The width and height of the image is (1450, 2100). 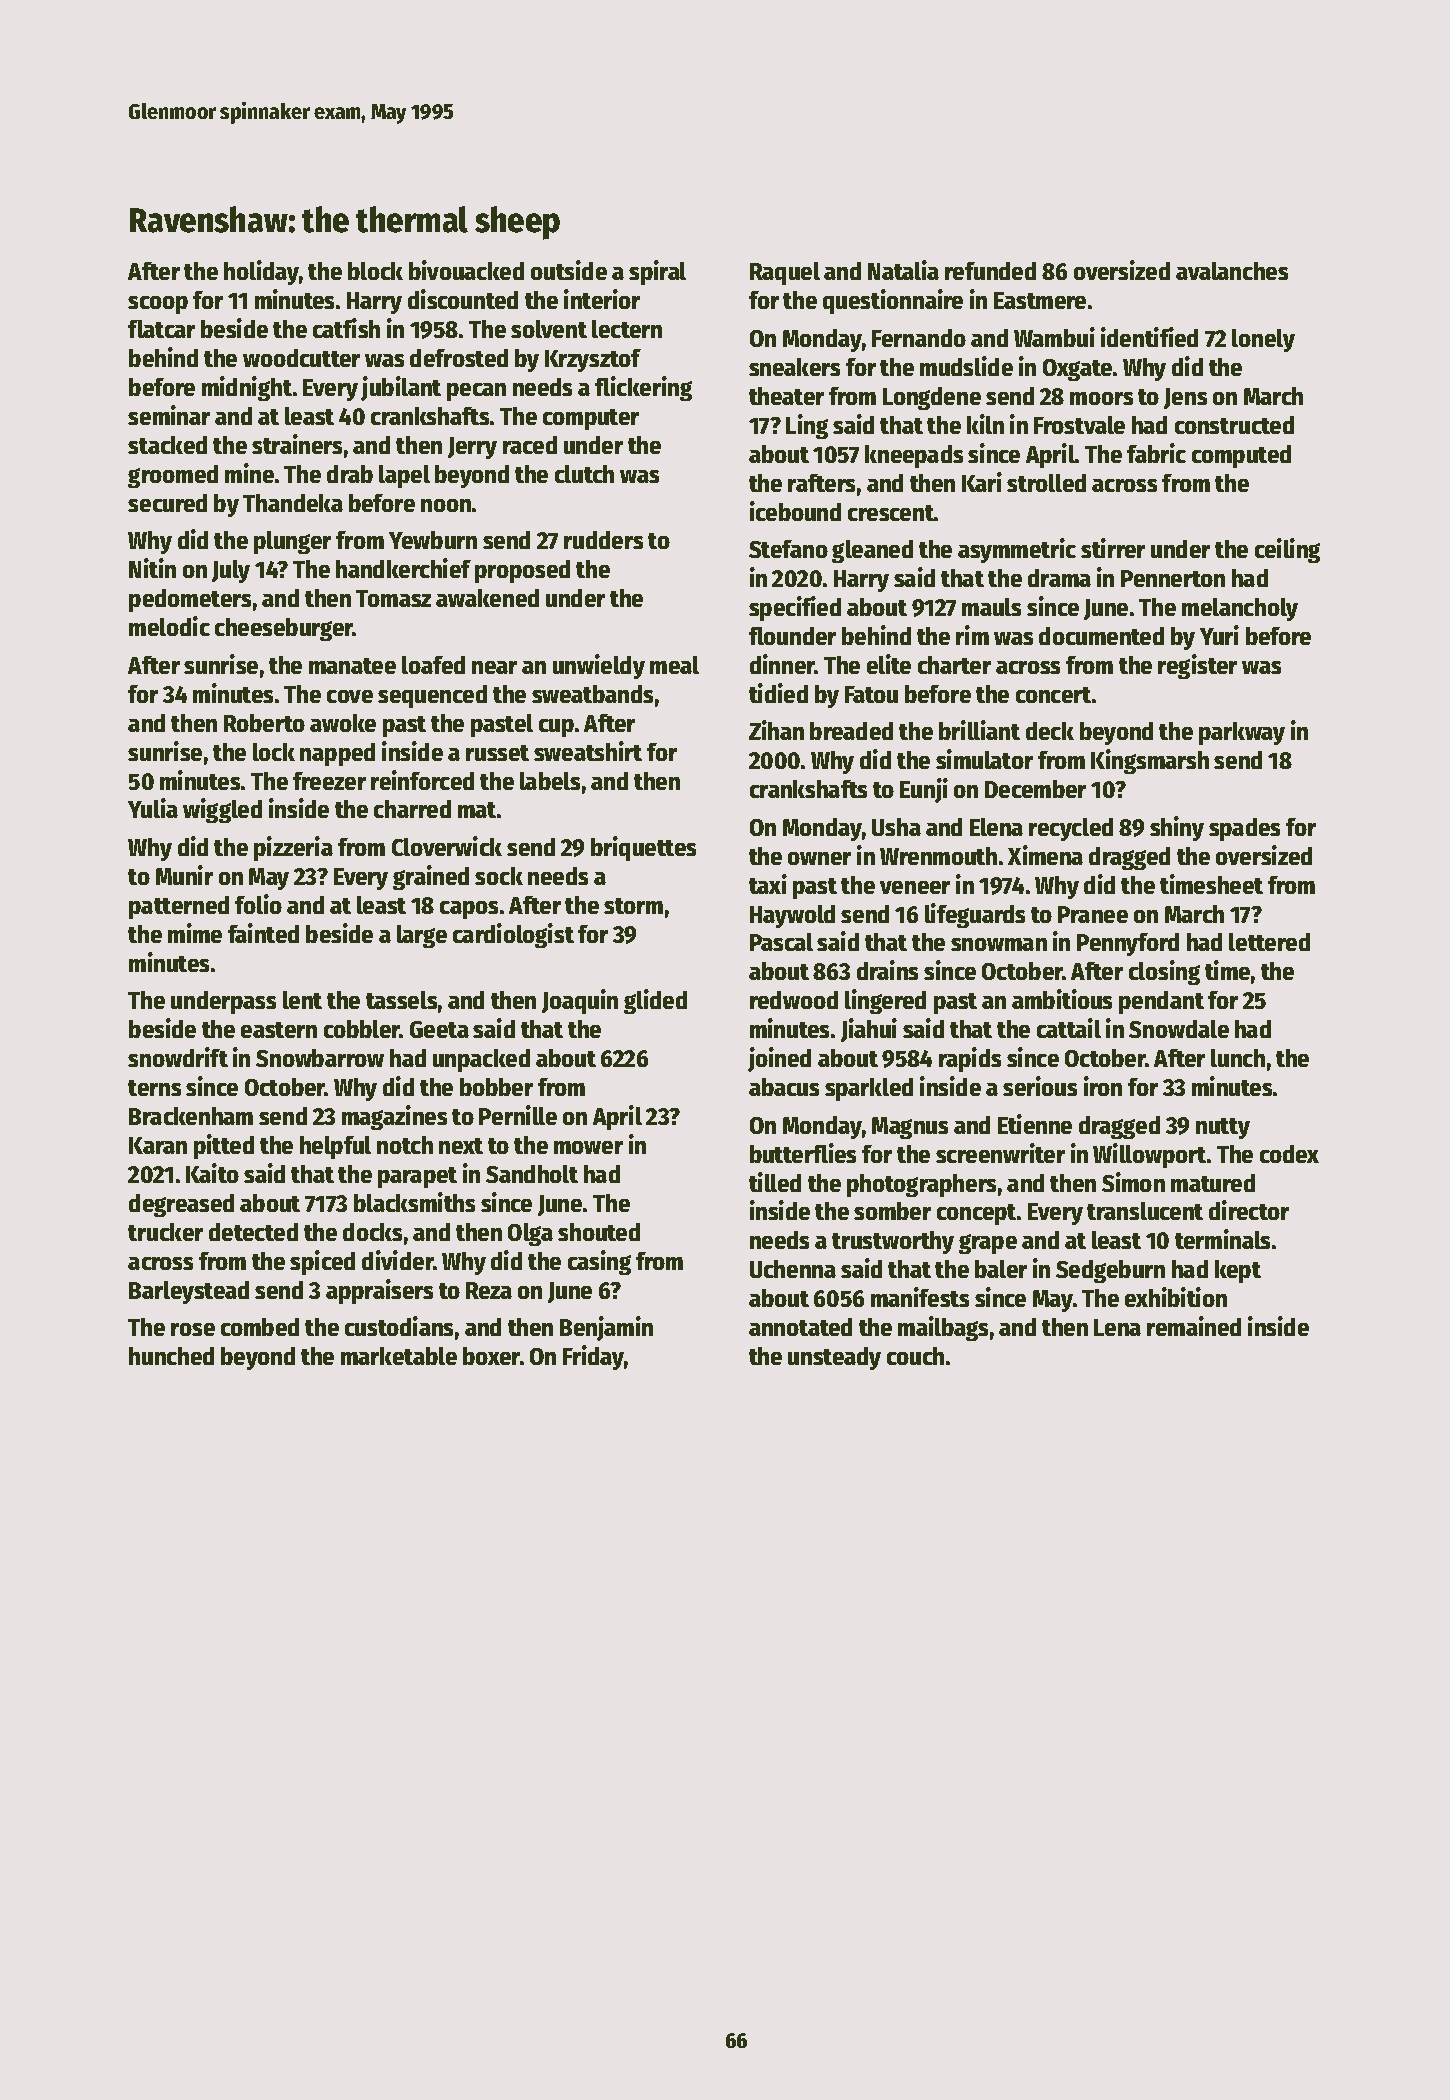 I want to click on register, so click(x=1197, y=666).
